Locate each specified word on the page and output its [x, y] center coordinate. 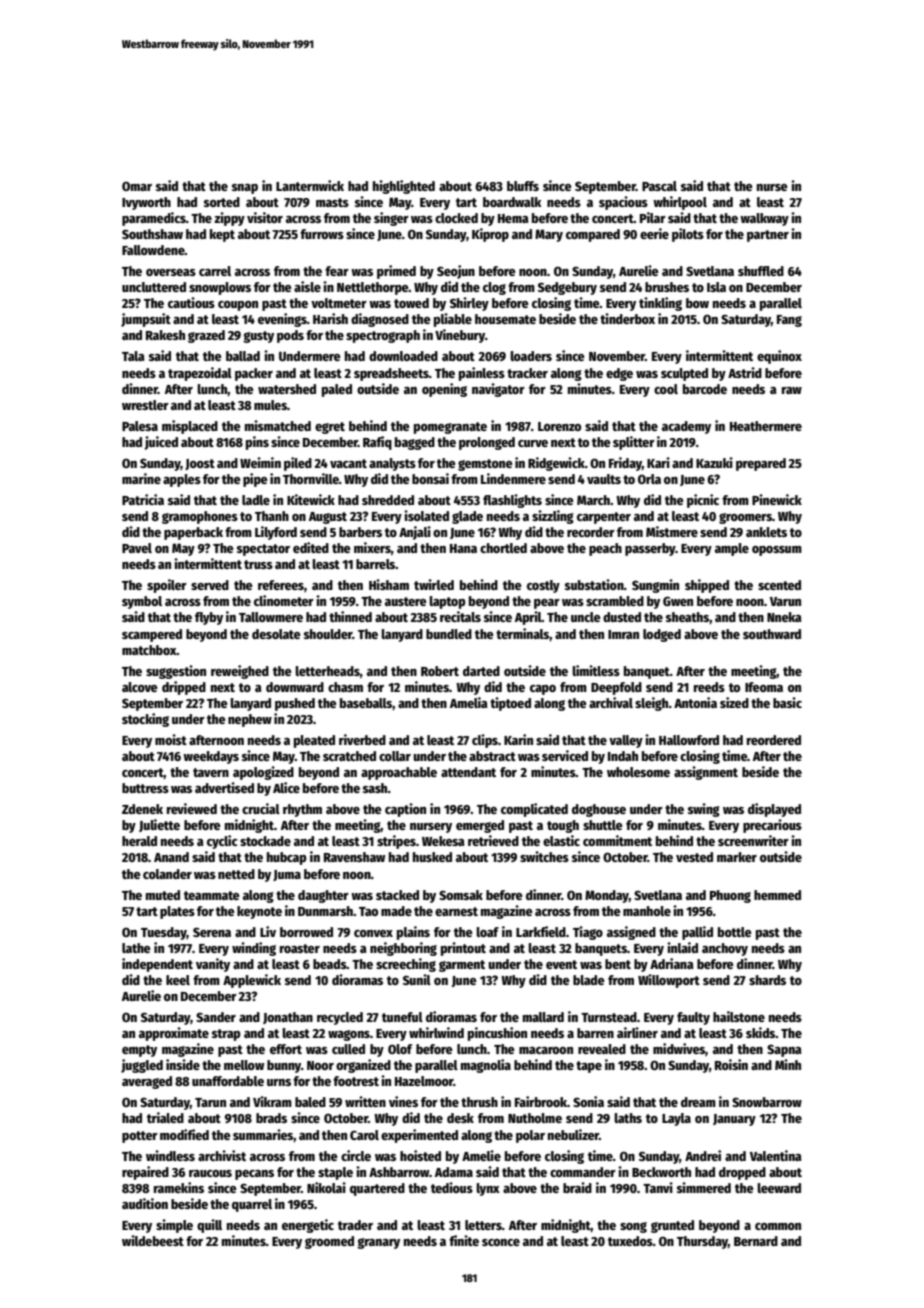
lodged [662, 635]
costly [543, 586]
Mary [549, 235]
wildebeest [153, 1240]
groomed [329, 1242]
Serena [212, 932]
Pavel [137, 548]
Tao [368, 911]
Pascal [659, 186]
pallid [697, 933]
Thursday [702, 1242]
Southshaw [152, 234]
